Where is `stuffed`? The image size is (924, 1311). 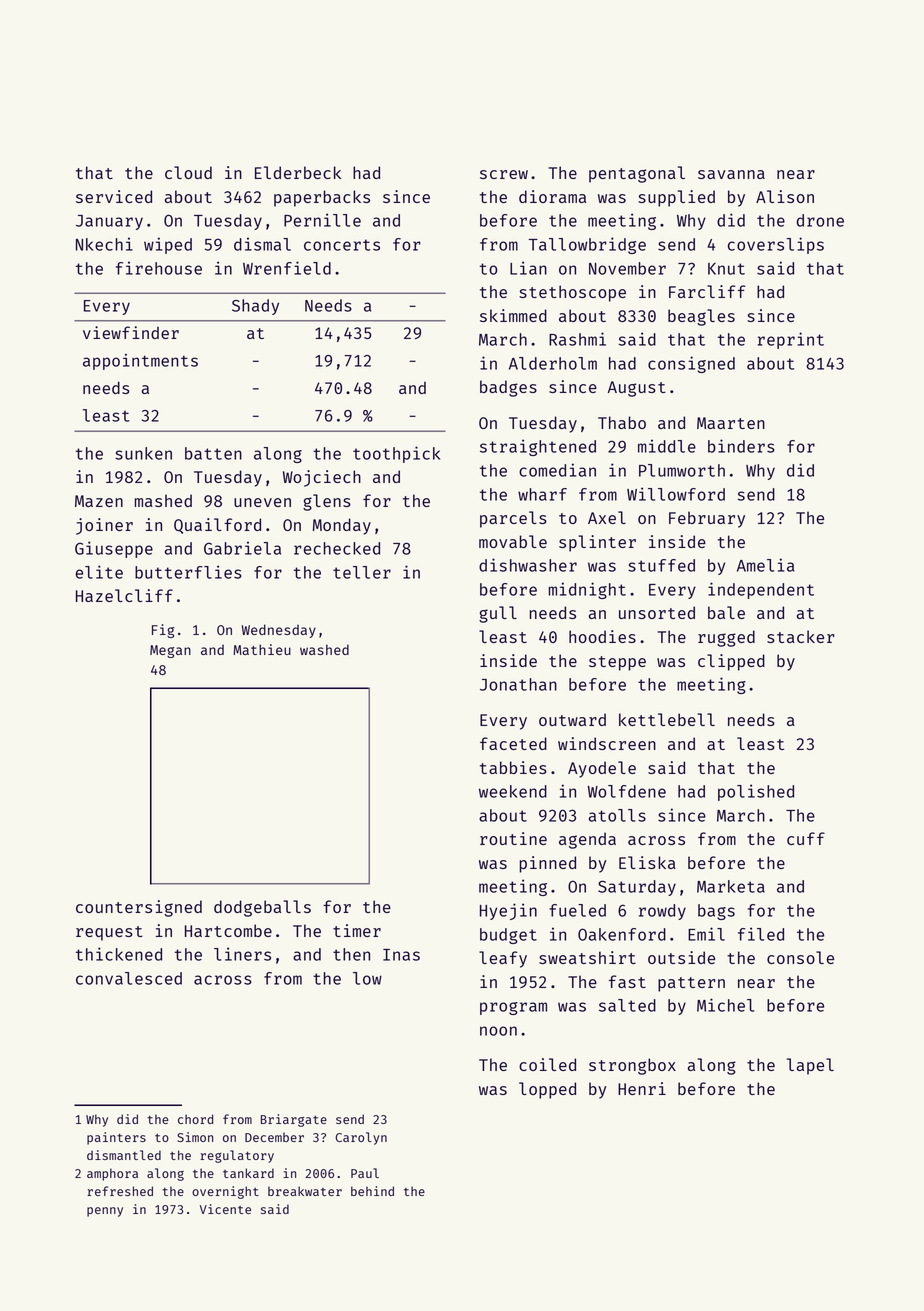 stuffed is located at coordinates (661, 565).
